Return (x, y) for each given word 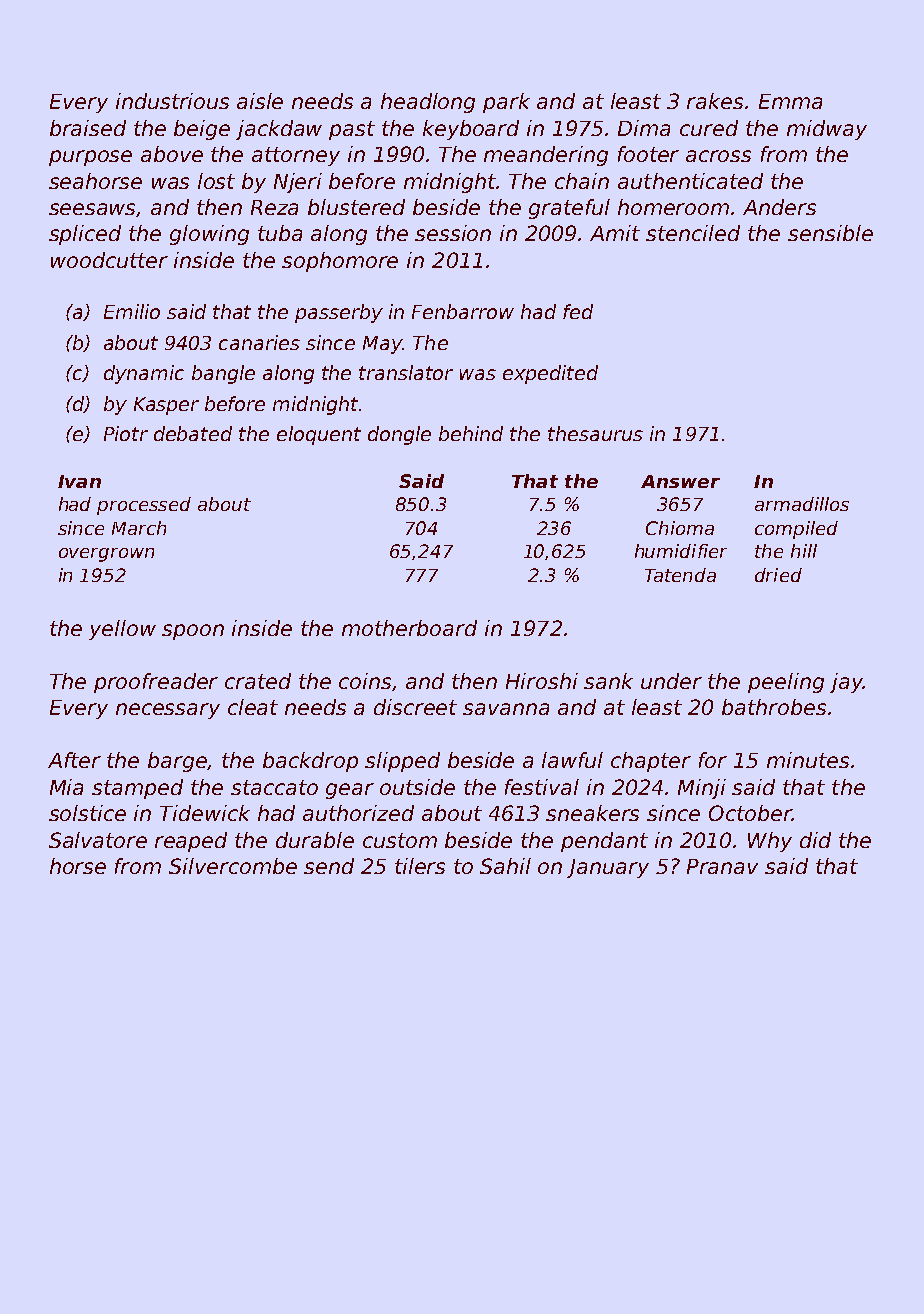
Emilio (132, 311)
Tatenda (680, 575)
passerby (339, 313)
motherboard (409, 628)
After (74, 760)
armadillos (802, 504)
